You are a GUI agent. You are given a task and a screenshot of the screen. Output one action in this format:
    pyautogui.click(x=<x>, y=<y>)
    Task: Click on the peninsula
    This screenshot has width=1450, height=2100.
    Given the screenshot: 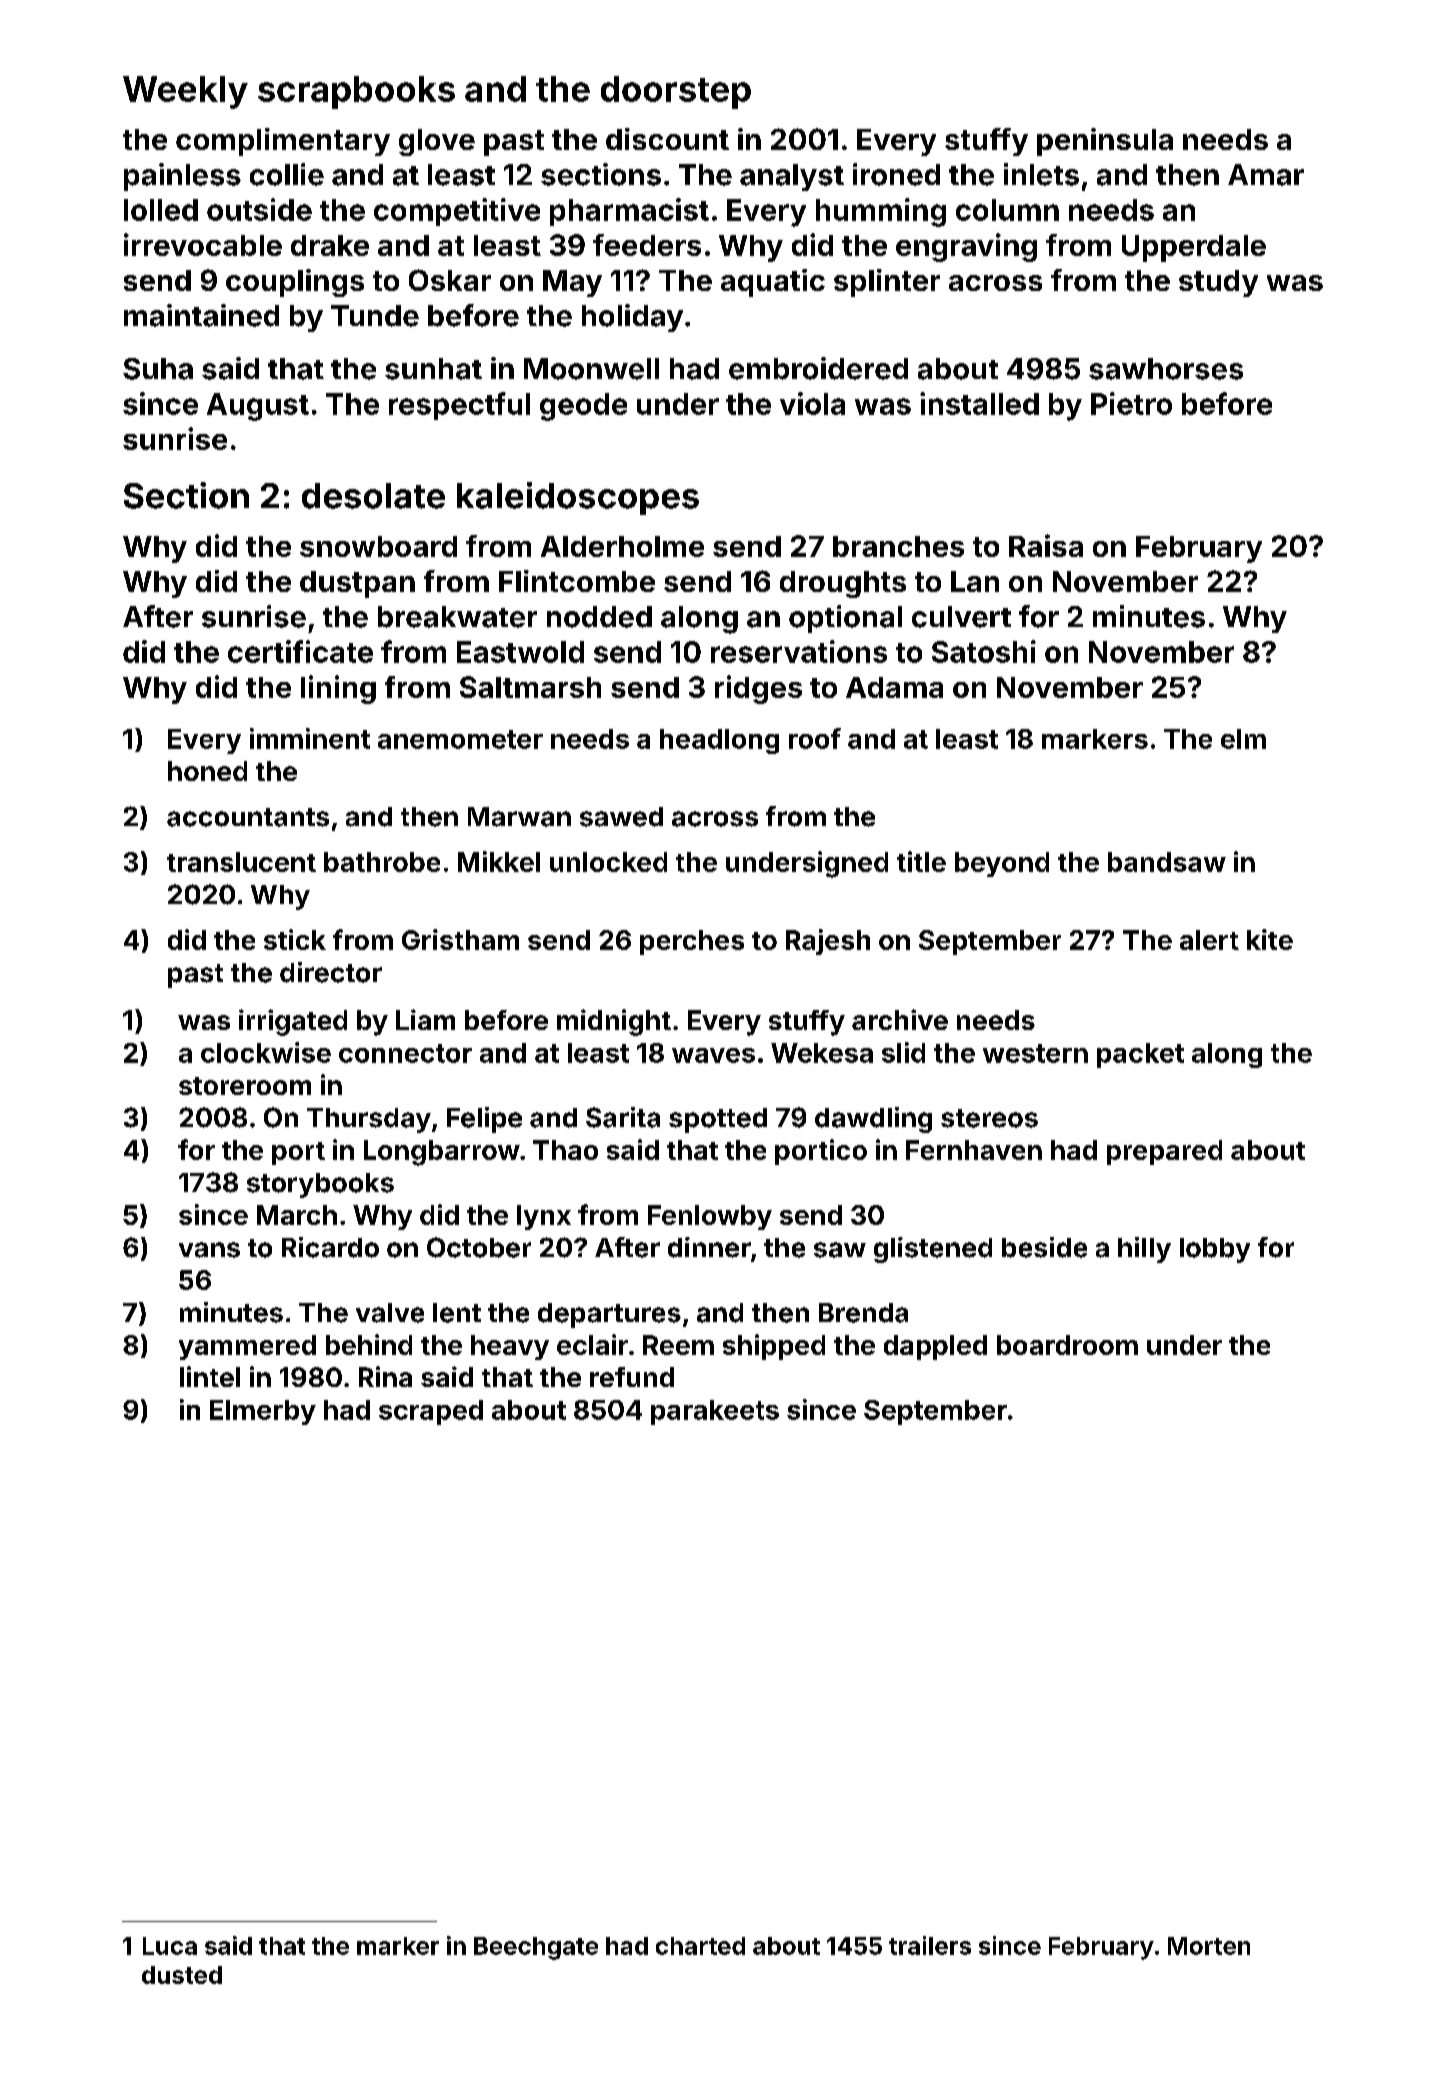 What is the action you would take?
    pyautogui.click(x=1105, y=142)
